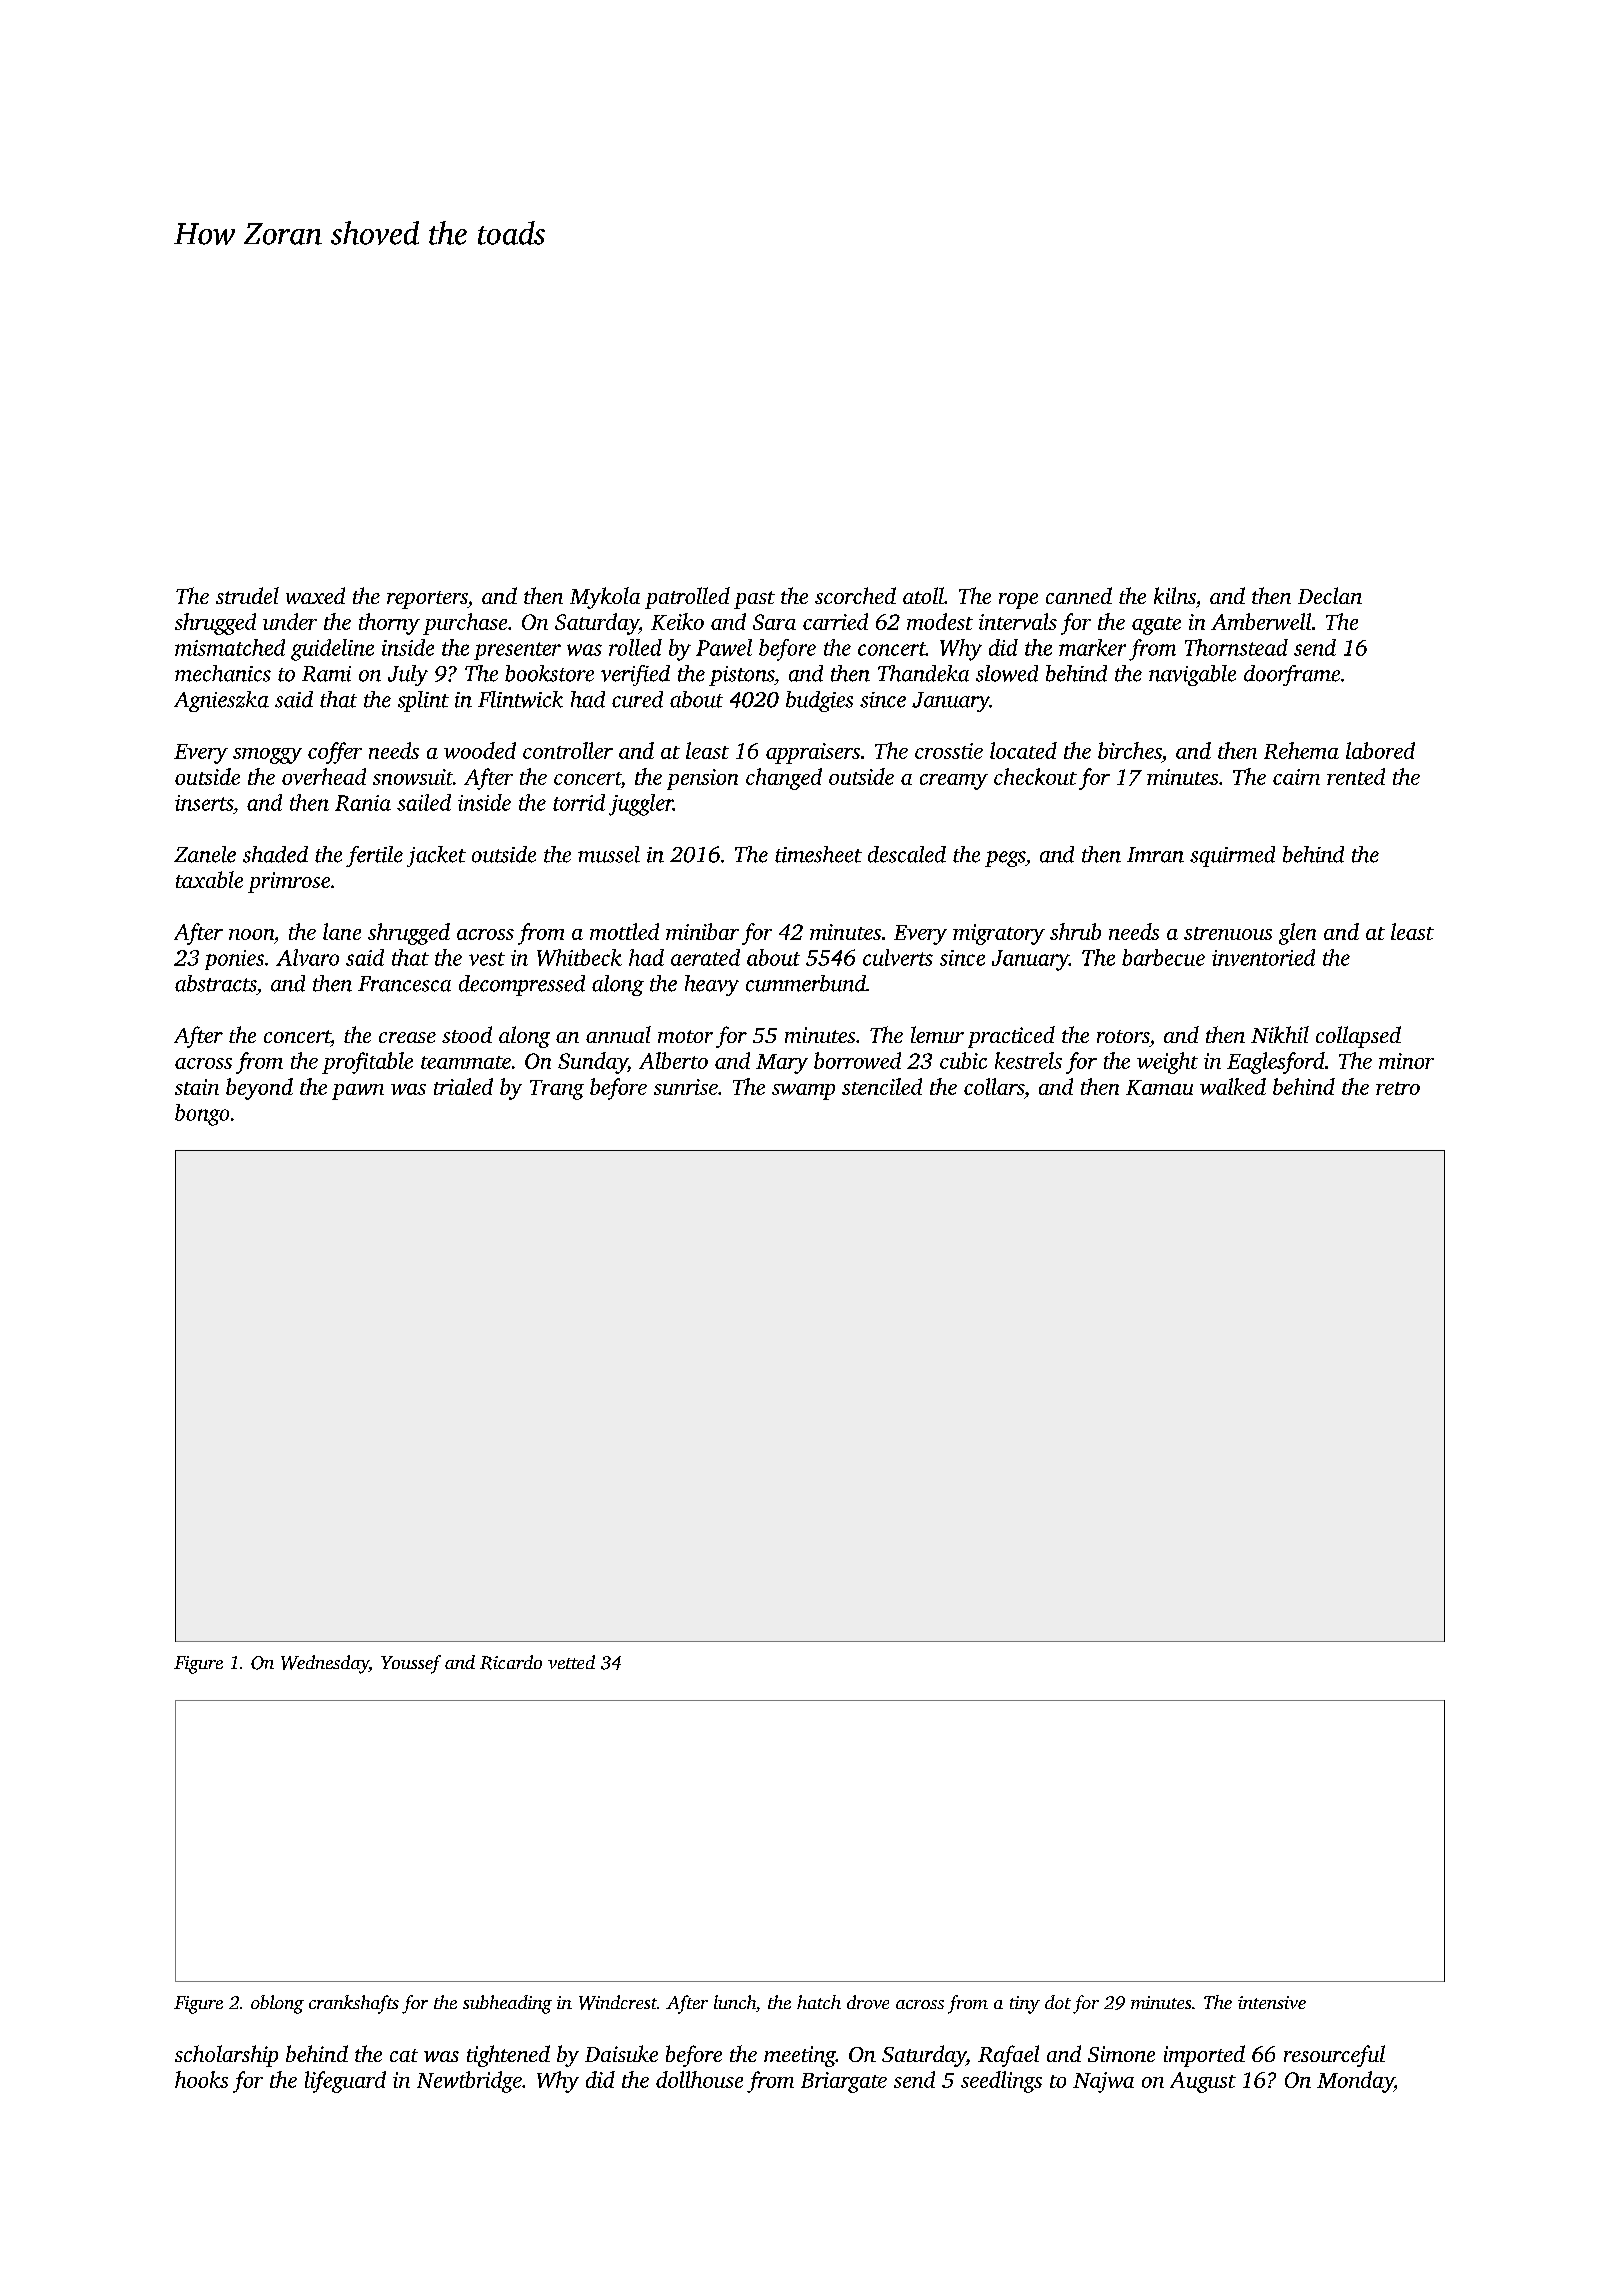  I want to click on Windcrest, so click(618, 2002).
